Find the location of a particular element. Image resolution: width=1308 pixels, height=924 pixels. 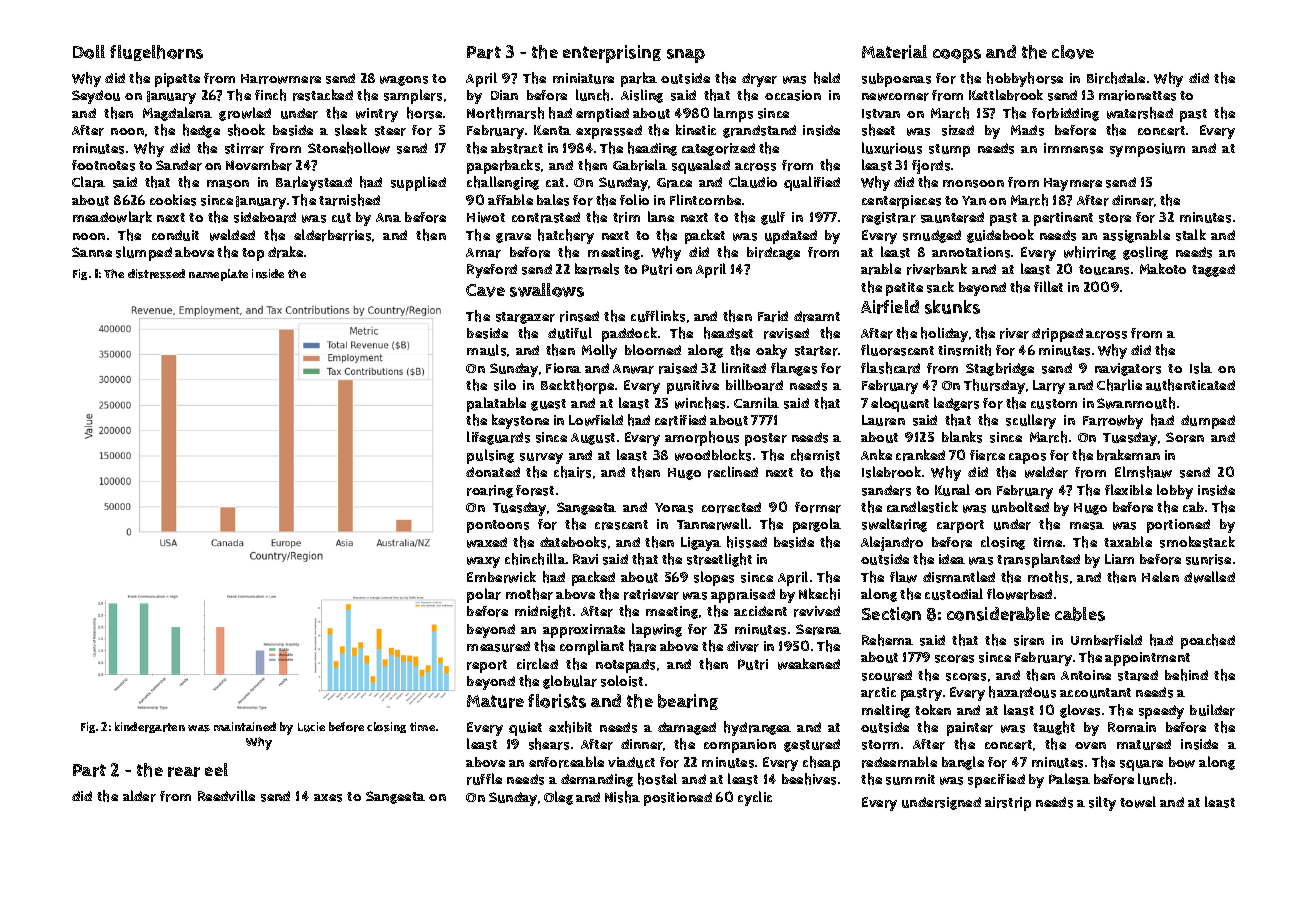

Lucie is located at coordinates (311, 727).
